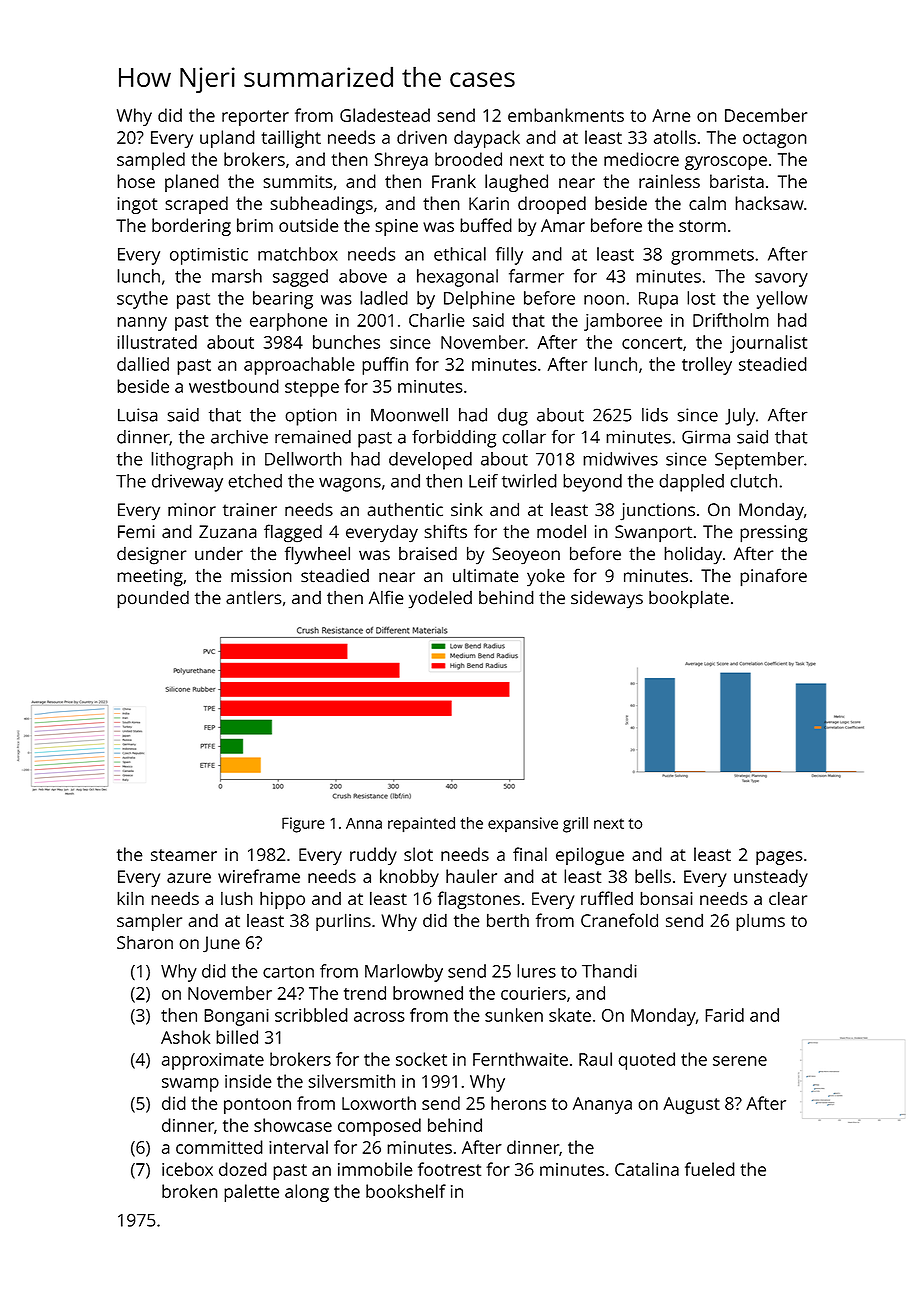 This image has height=1308, width=924. What do you see at coordinates (487, 139) in the image?
I see `daypack` at bounding box center [487, 139].
